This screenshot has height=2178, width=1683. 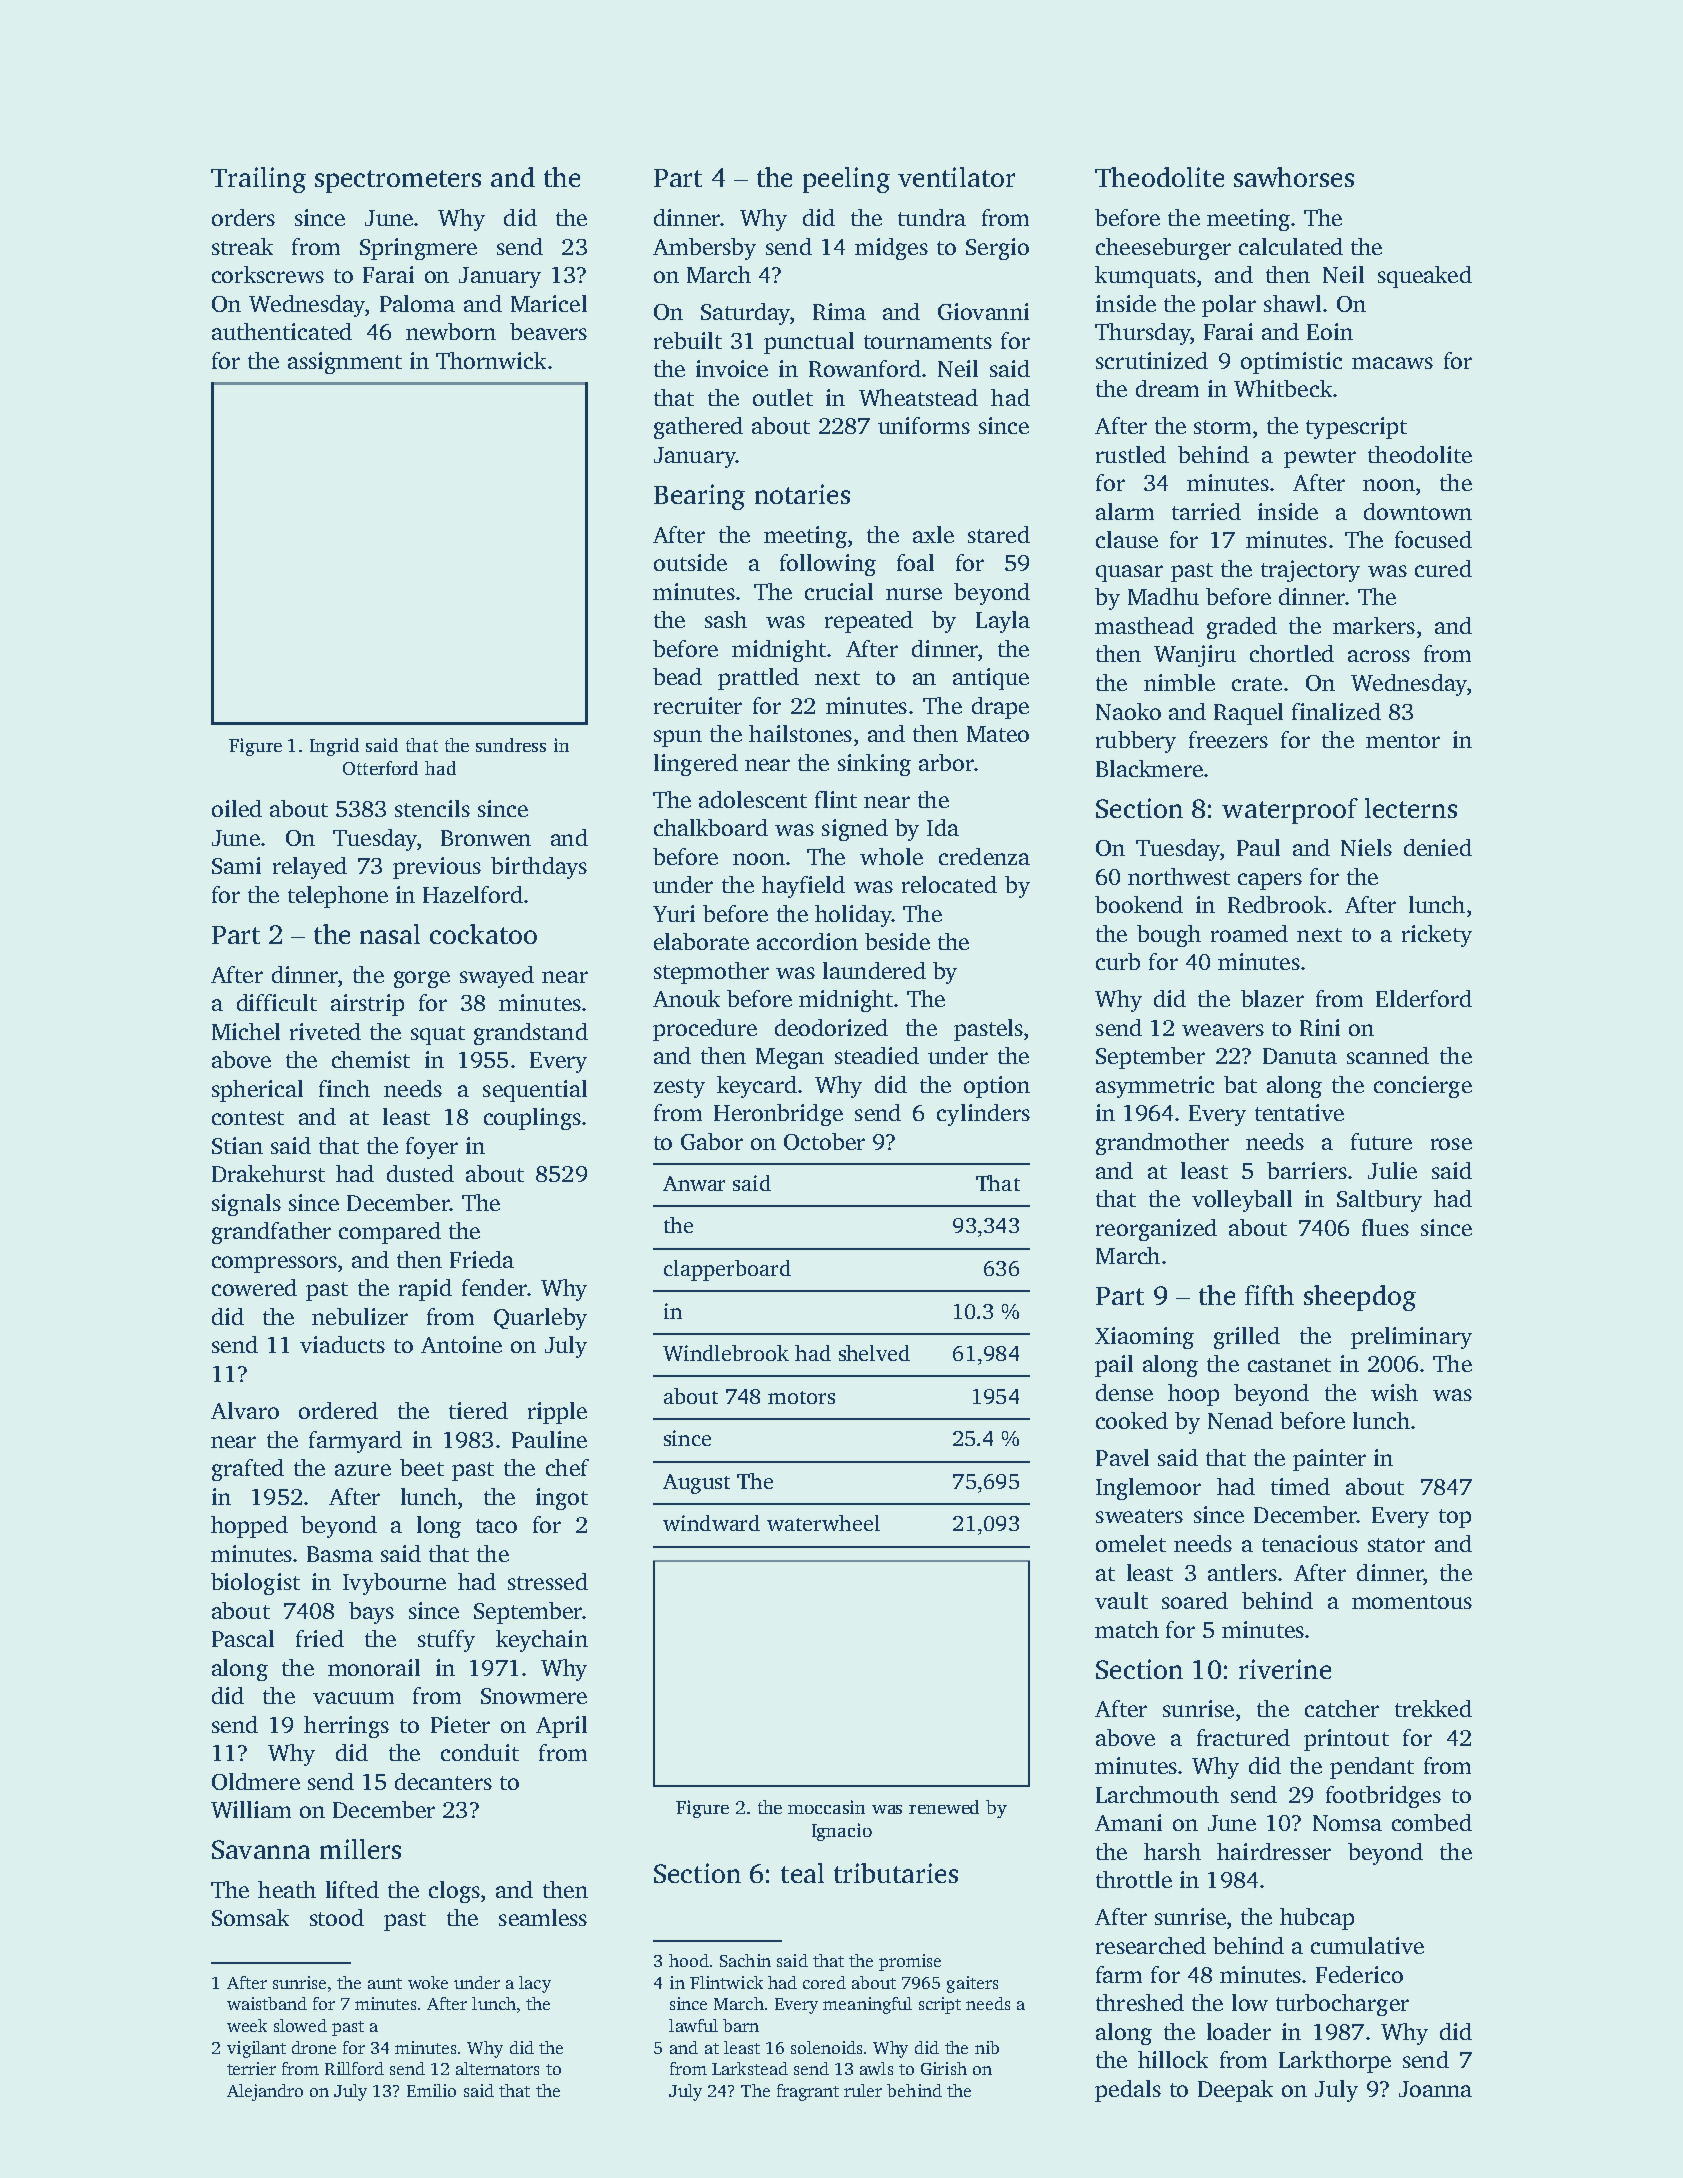 I want to click on Madhu, so click(x=1163, y=596).
